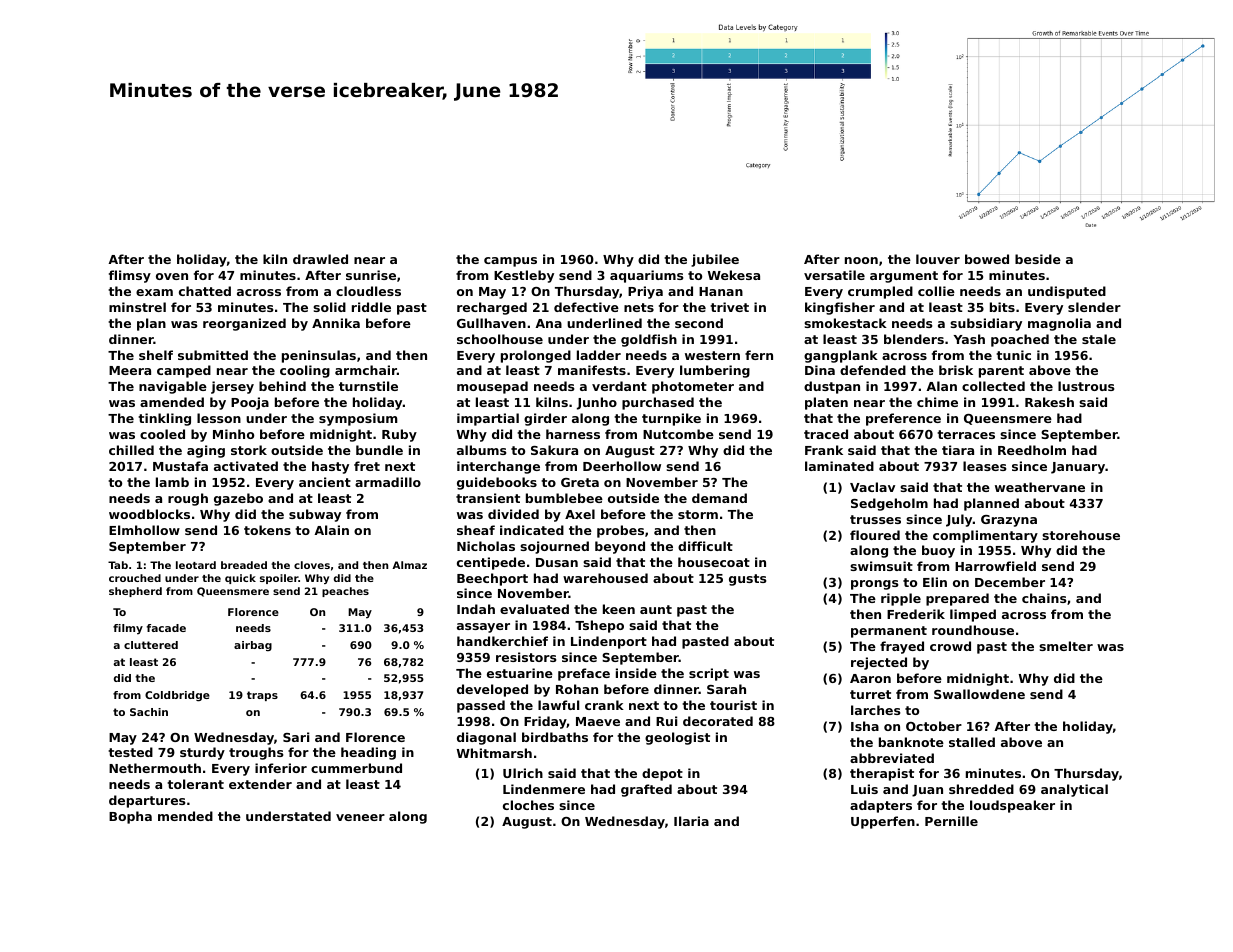 The width and height of the screenshot is (1233, 952). I want to click on drawled, so click(320, 259).
